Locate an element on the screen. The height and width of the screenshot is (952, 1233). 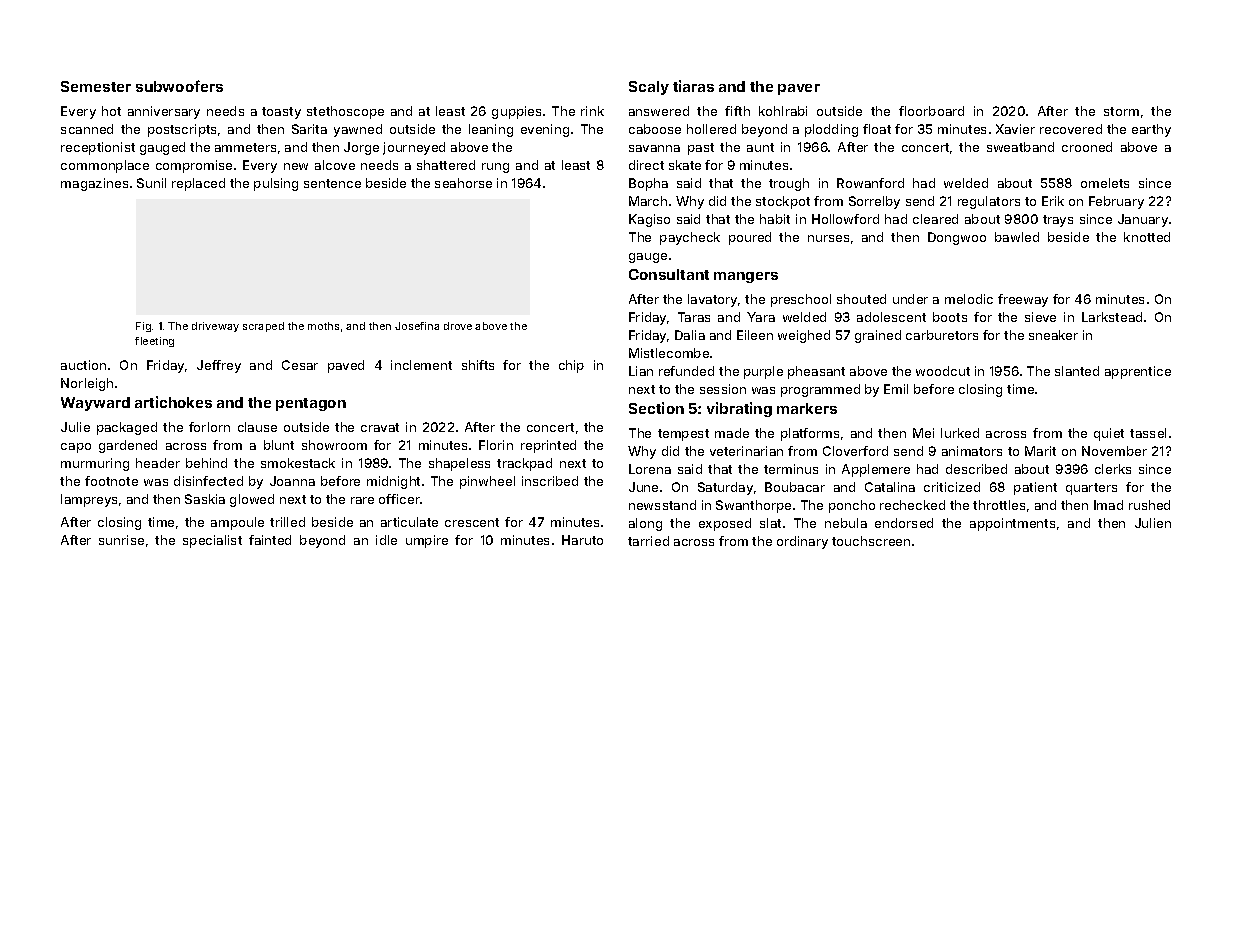
trays is located at coordinates (1058, 221).
